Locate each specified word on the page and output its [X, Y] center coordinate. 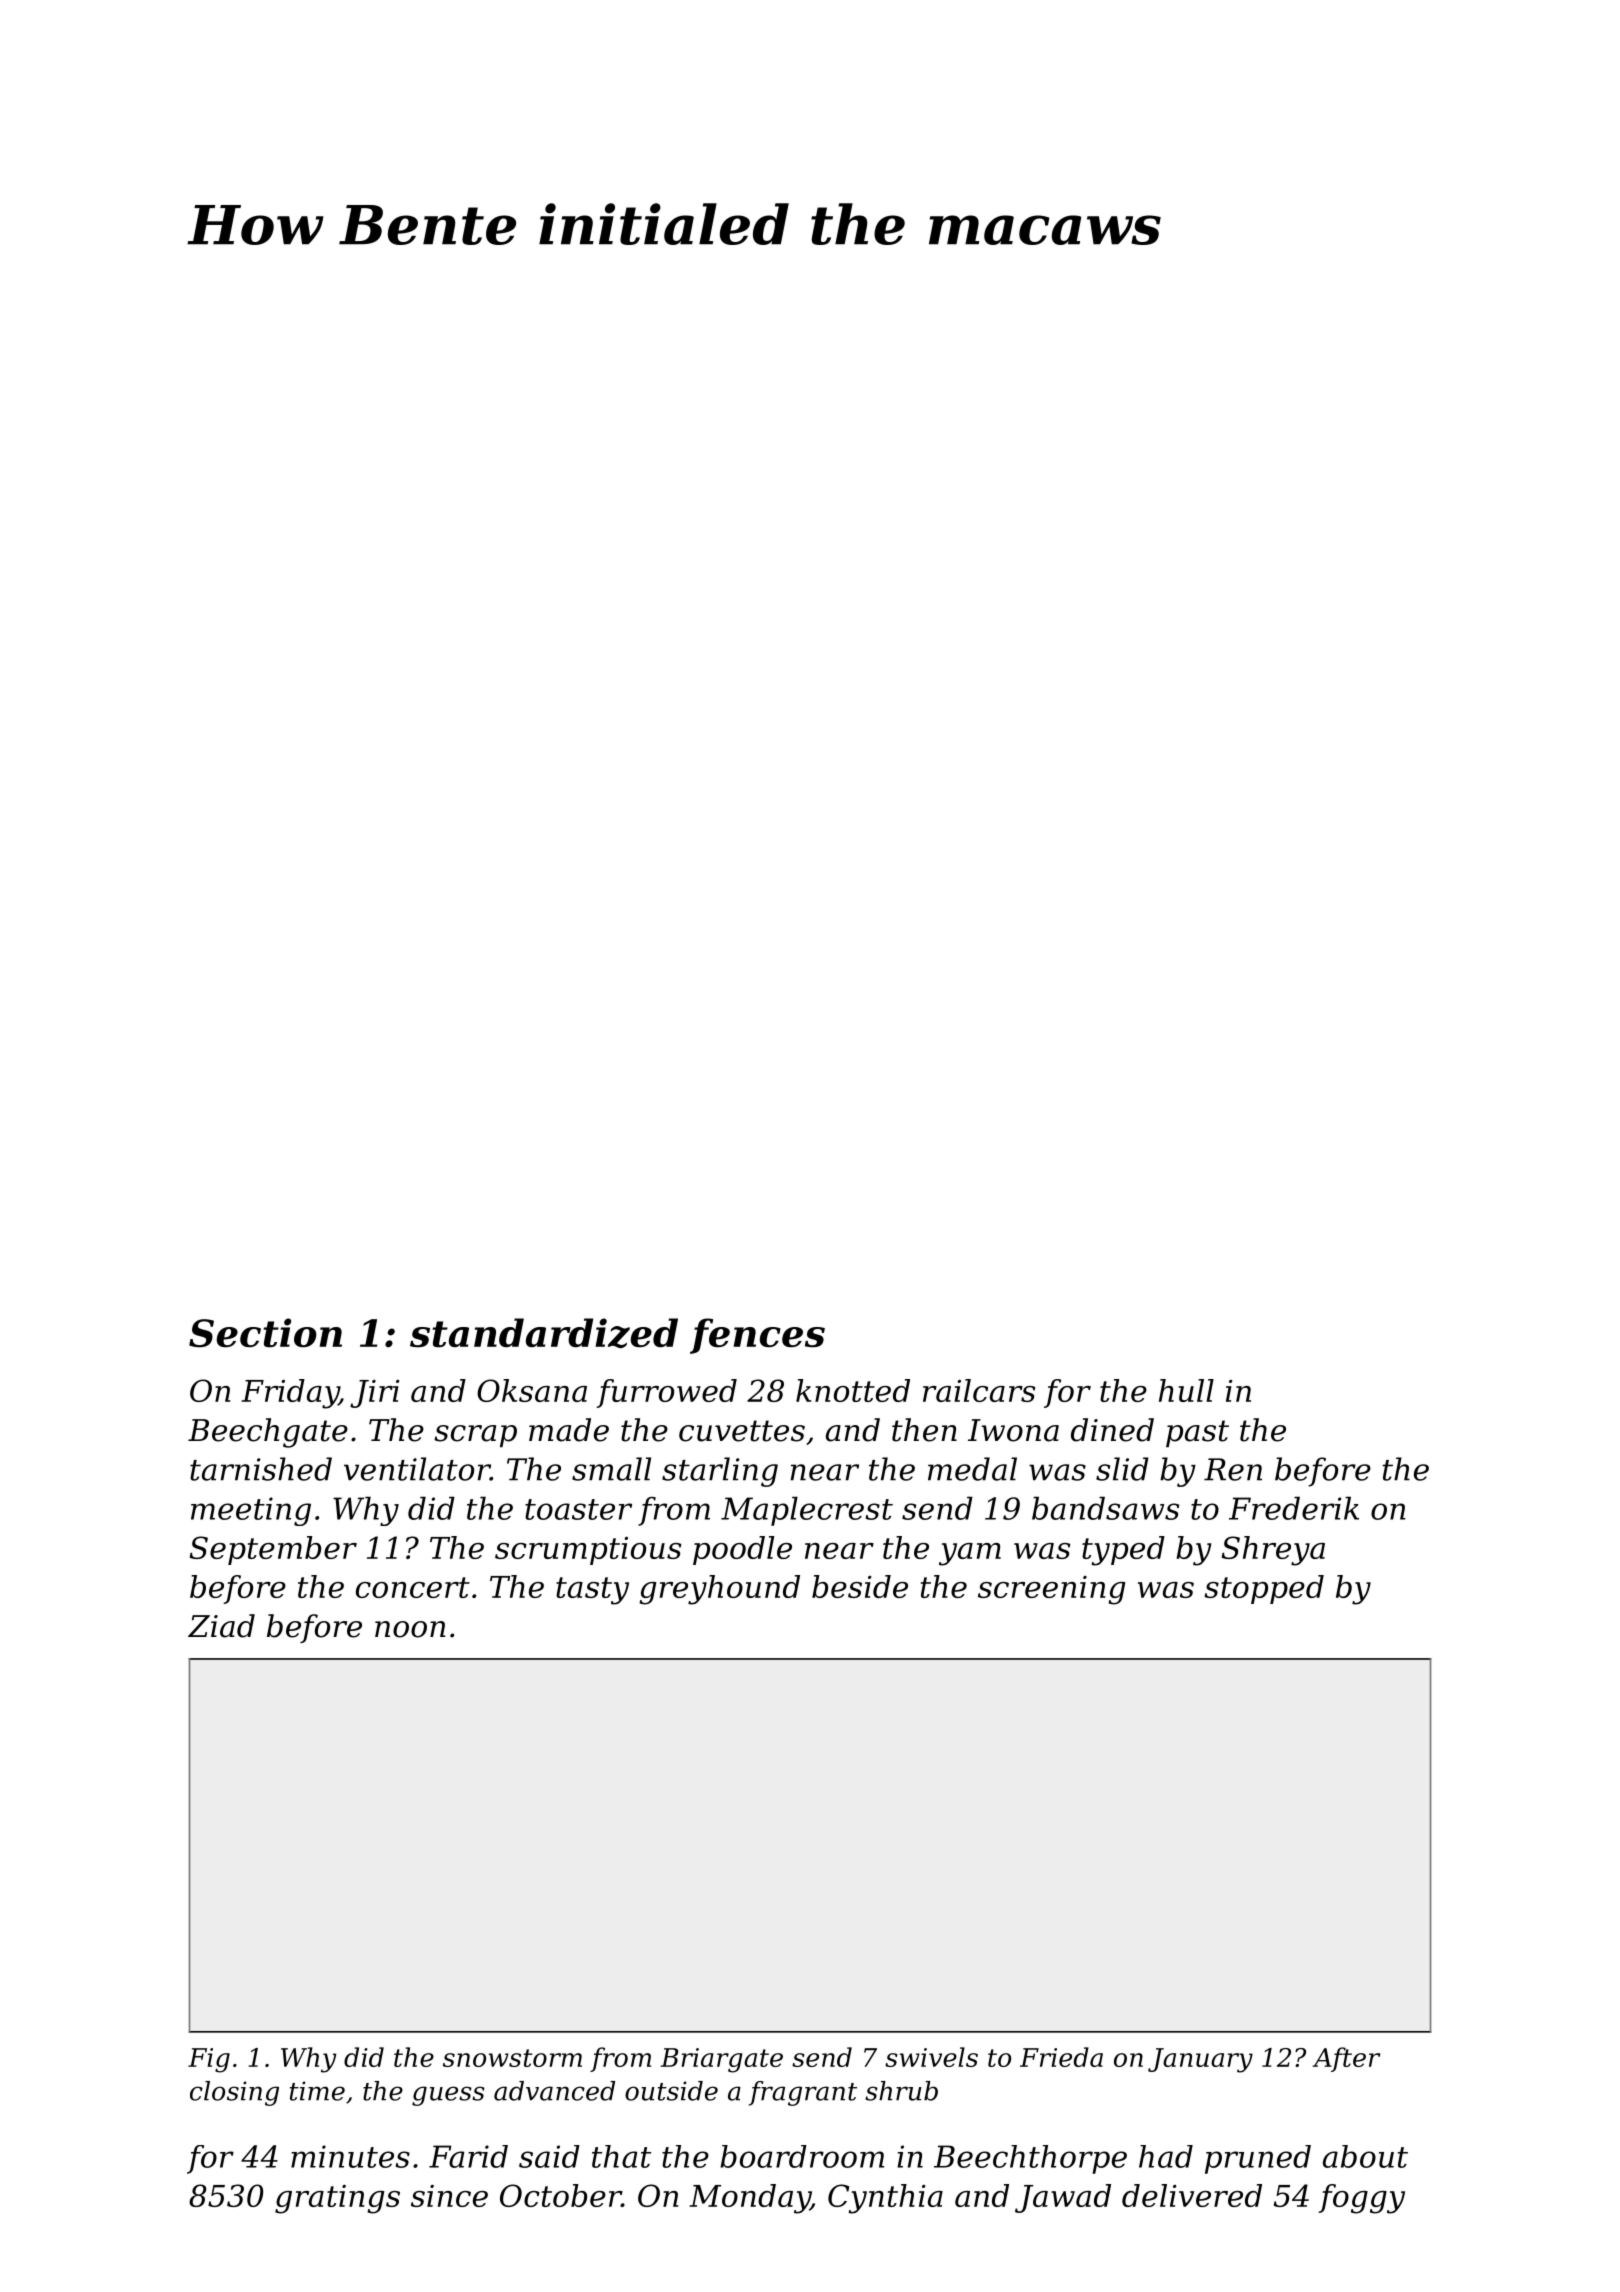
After [1346, 2059]
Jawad [1063, 2198]
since [449, 2196]
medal [972, 1469]
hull [1186, 1390]
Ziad [221, 1626]
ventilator [417, 1469]
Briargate [722, 2060]
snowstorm [512, 2058]
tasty [592, 1591]
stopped [1264, 1589]
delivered [1192, 2195]
